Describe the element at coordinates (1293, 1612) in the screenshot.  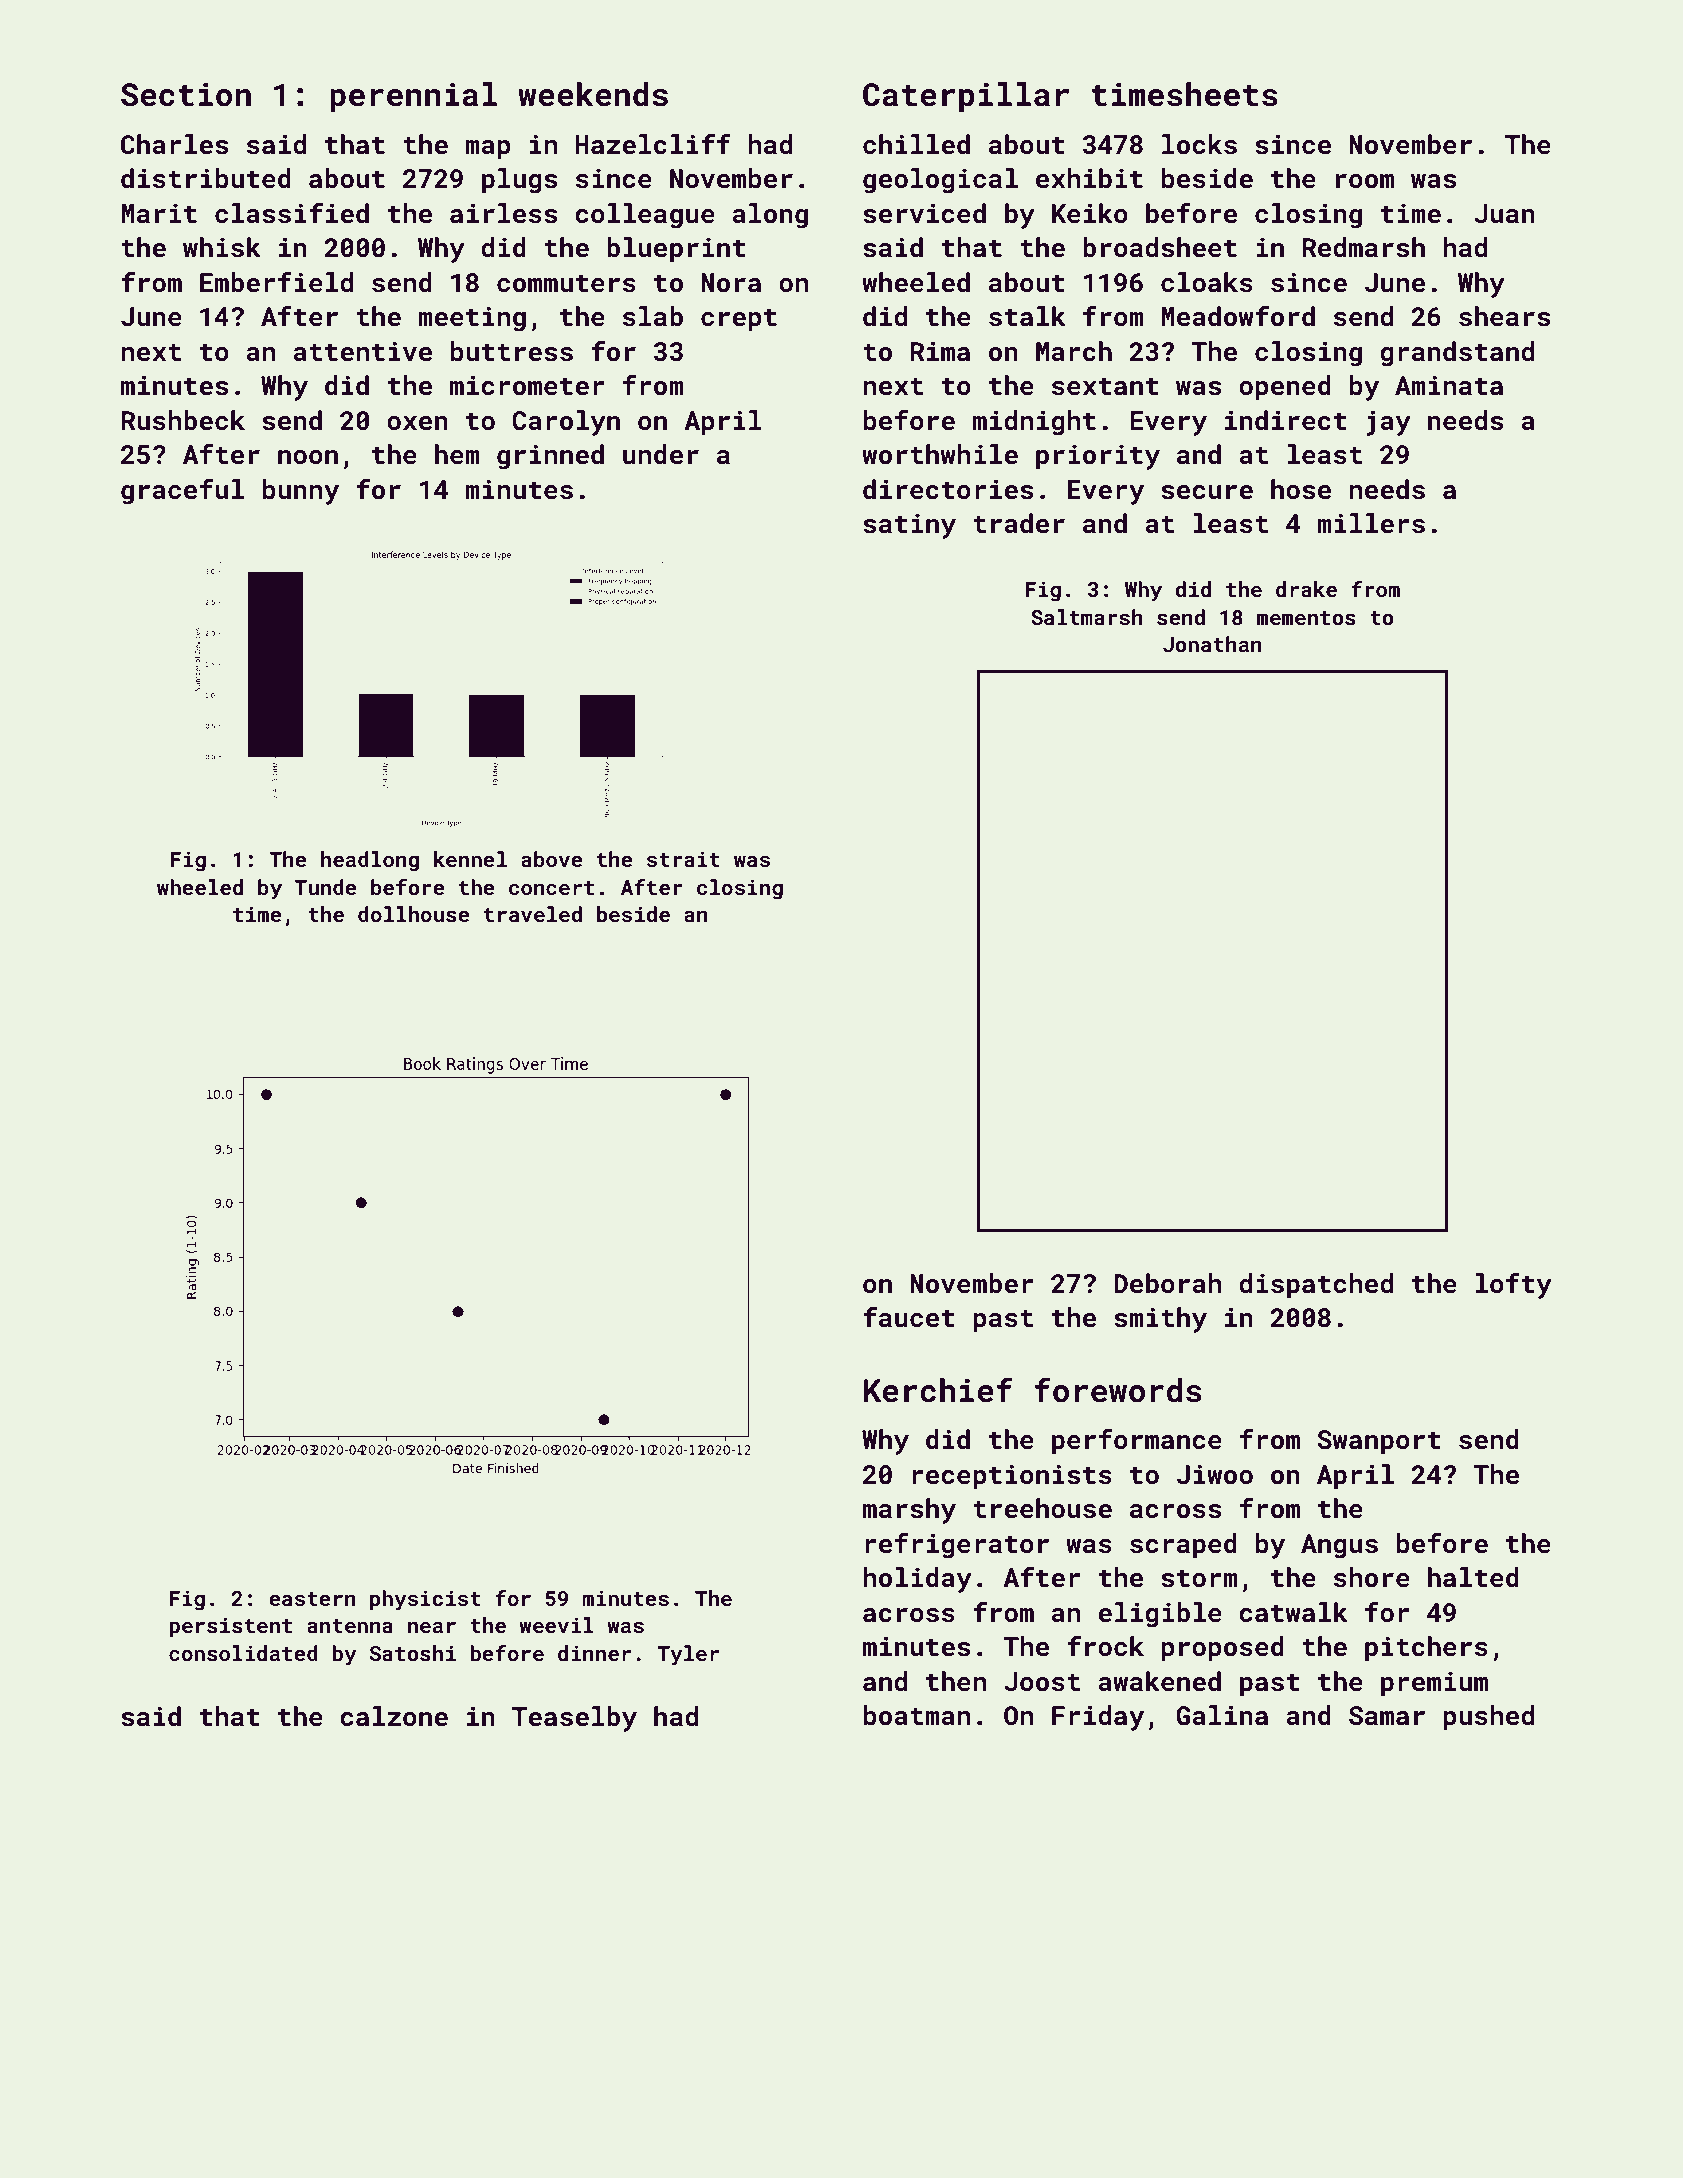
I see `catwalk` at that location.
